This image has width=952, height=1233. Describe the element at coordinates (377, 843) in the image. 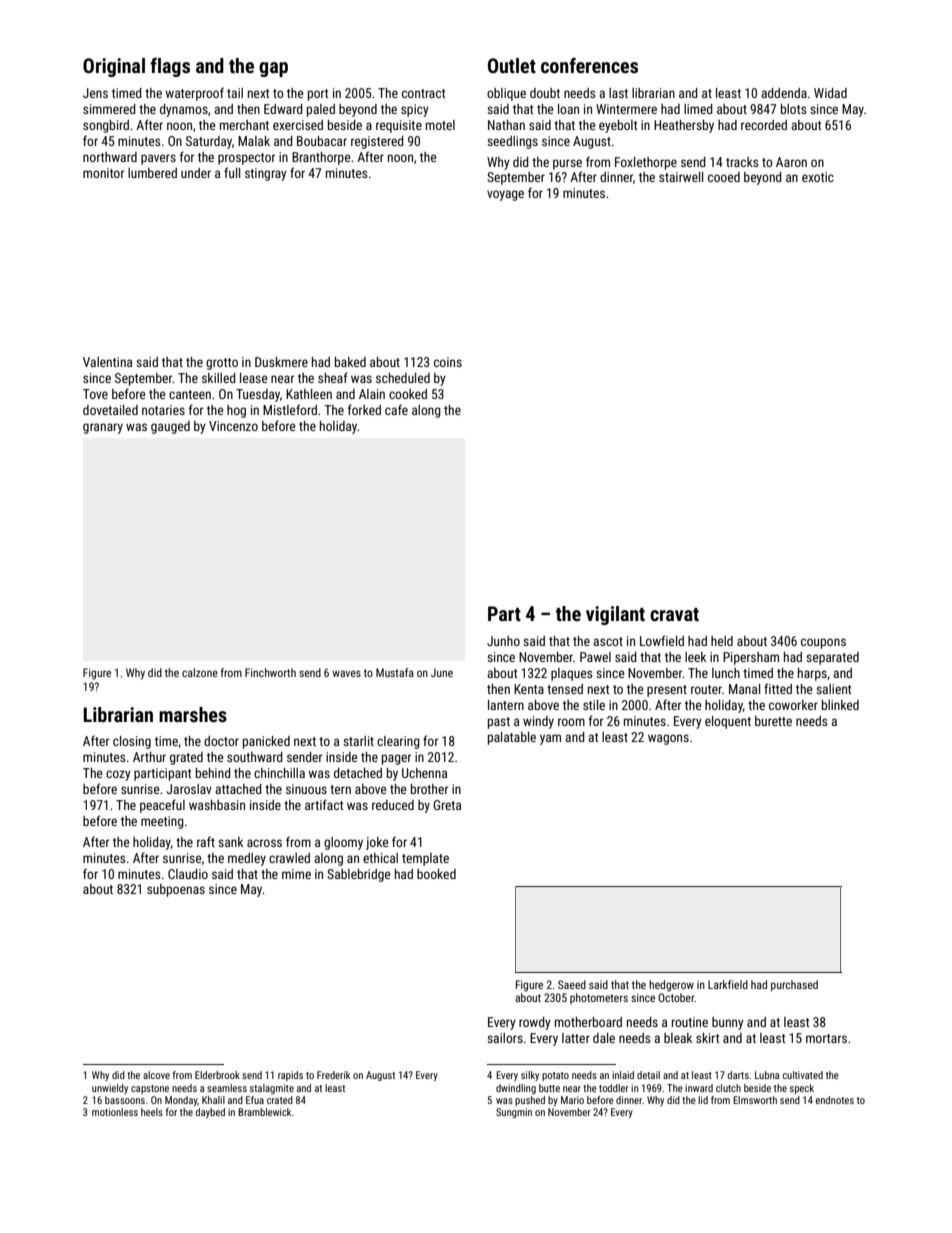

I see `joke` at that location.
